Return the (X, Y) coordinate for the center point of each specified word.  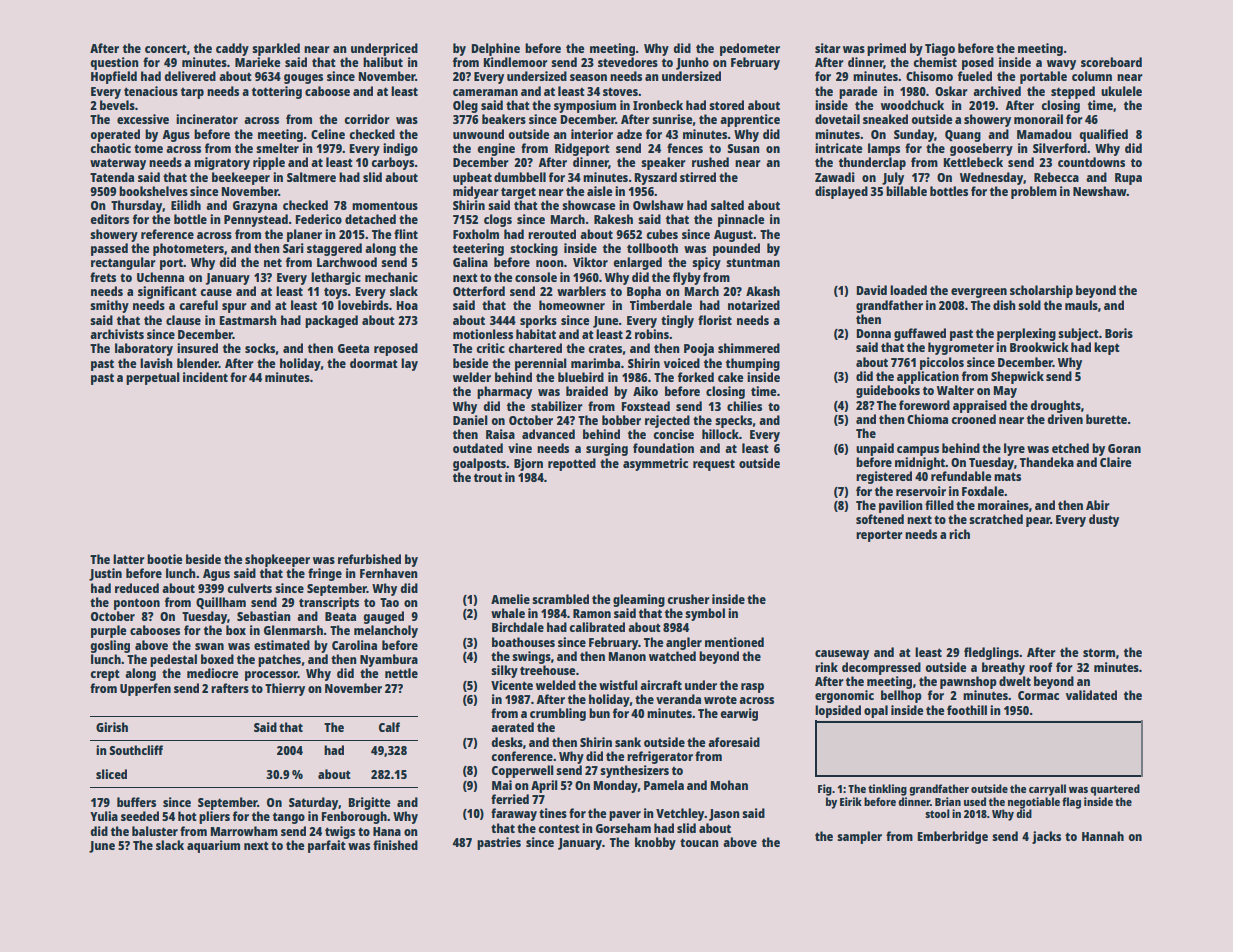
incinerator (207, 119)
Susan (743, 148)
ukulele (1121, 91)
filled (939, 505)
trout (488, 477)
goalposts (479, 464)
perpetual (153, 378)
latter (129, 559)
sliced (111, 774)
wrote (720, 700)
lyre (1014, 449)
